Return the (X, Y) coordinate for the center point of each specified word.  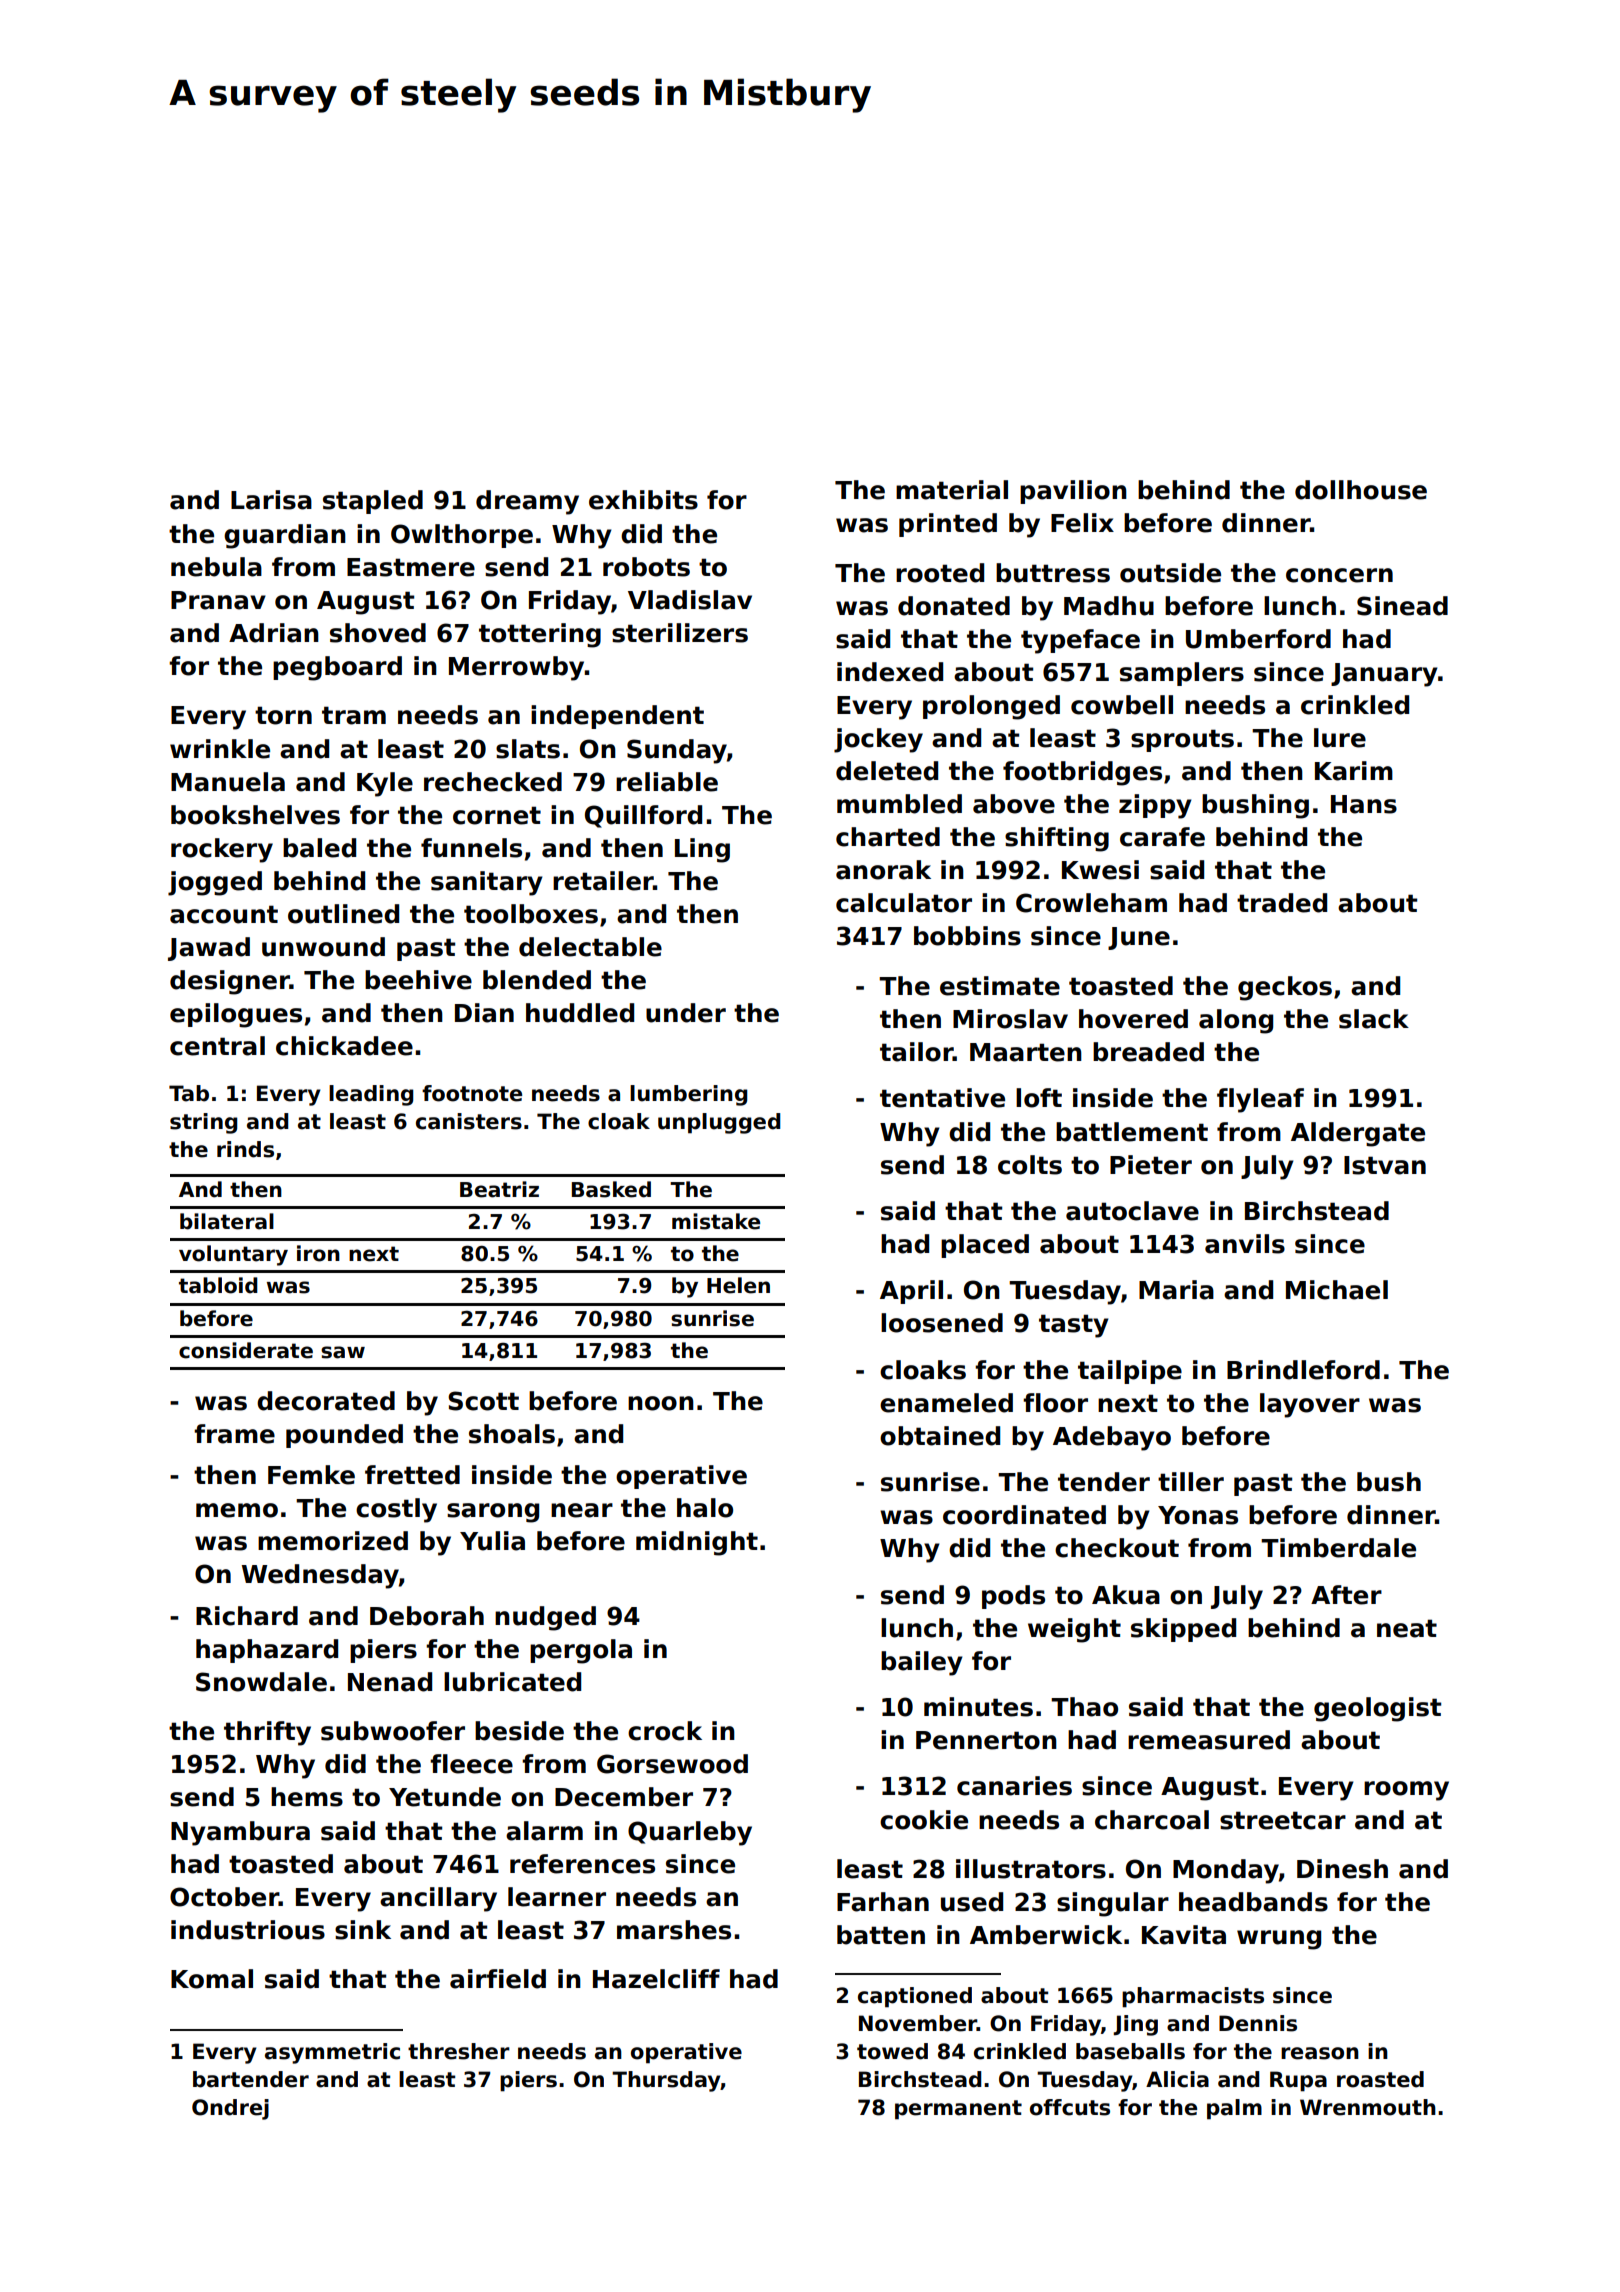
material (952, 490)
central (217, 1046)
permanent (958, 2110)
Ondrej (230, 2109)
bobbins (967, 936)
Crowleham (1091, 903)
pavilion (1073, 492)
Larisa (271, 500)
